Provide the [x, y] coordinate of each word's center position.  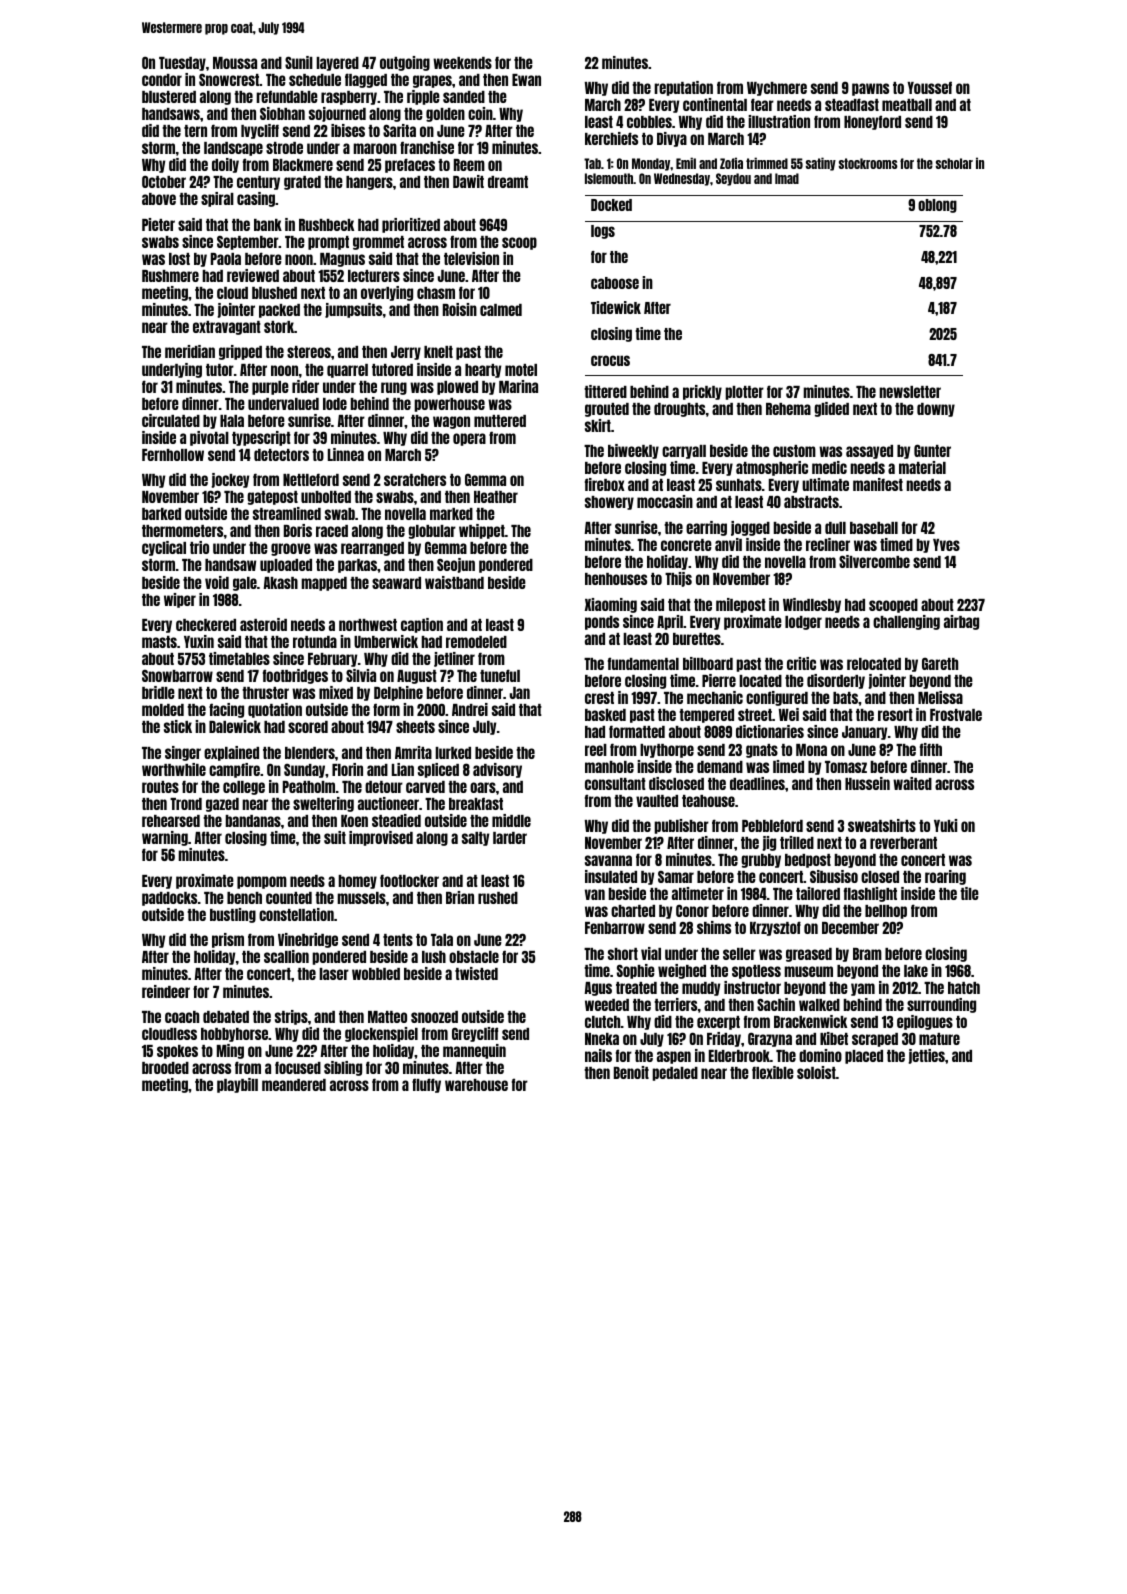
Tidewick [616, 307]
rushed [498, 898]
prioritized [411, 225]
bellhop [886, 912]
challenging [906, 622]
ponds [602, 623]
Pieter [158, 224]
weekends [462, 63]
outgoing [405, 63]
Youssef [929, 87]
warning [165, 838]
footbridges [295, 676]
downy [936, 410]
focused [298, 1067]
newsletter [910, 392]
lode [335, 404]
